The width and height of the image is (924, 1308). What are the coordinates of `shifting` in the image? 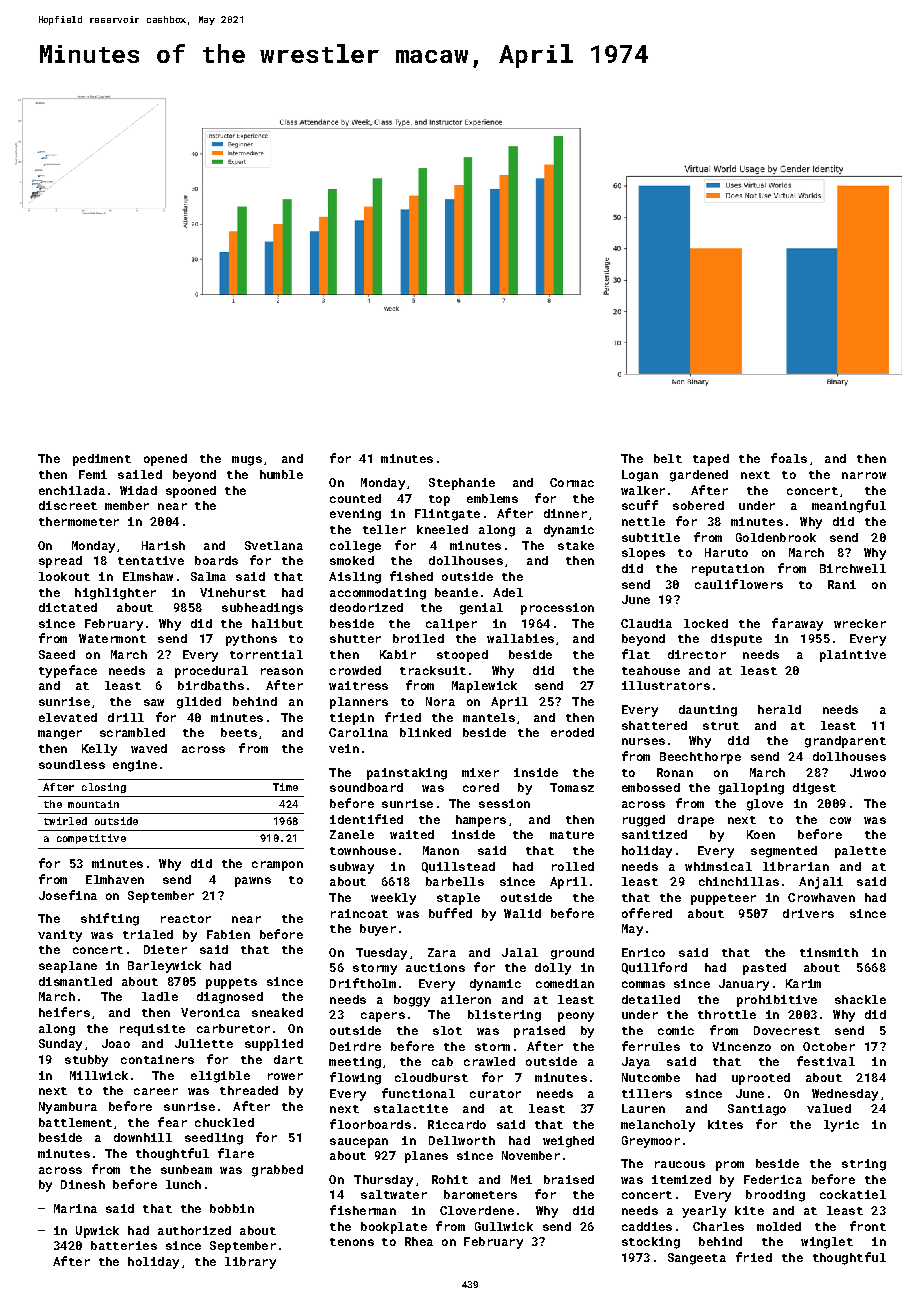 It's located at (110, 919).
